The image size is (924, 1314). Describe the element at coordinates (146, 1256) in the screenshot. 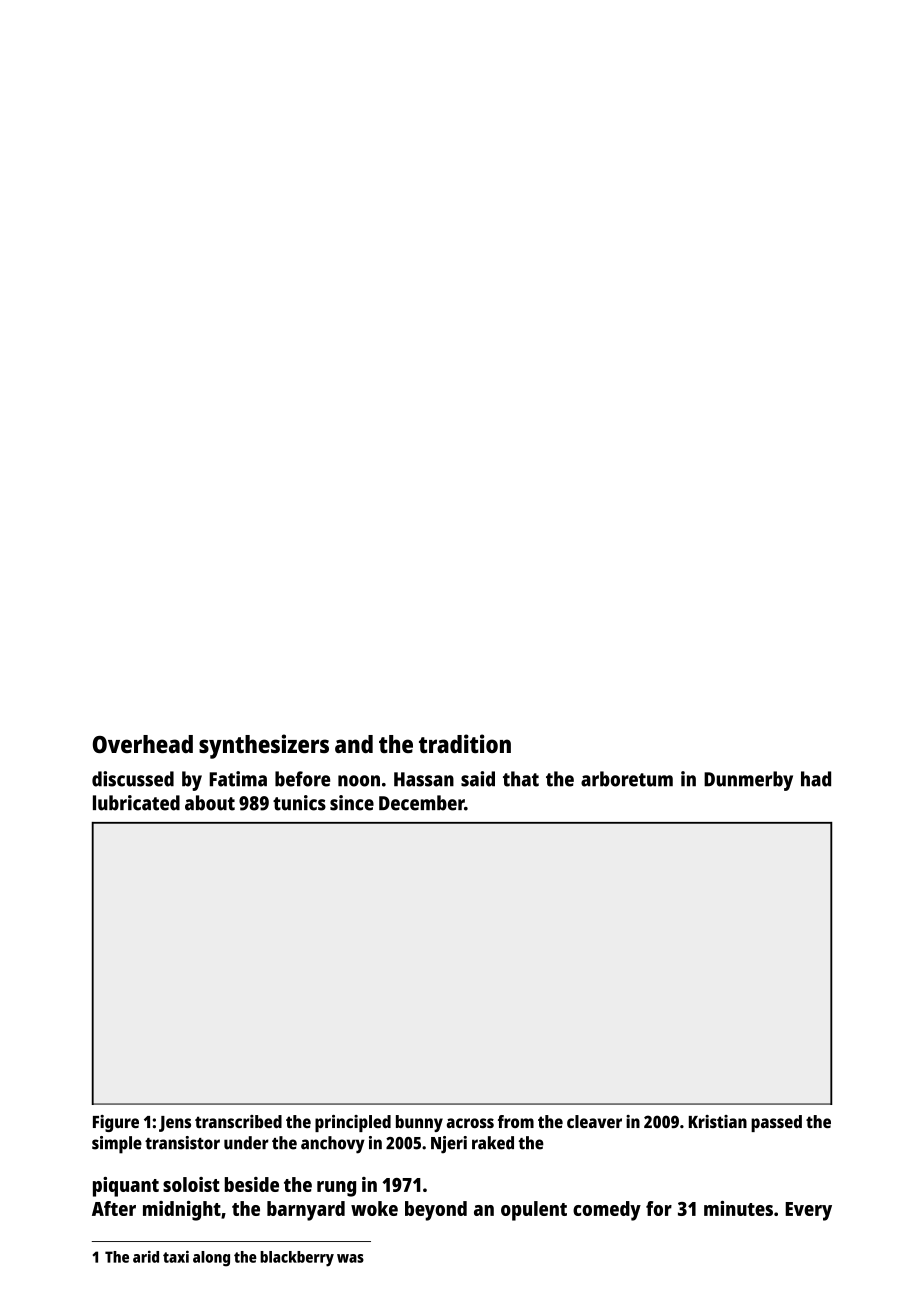

I see `arid` at that location.
